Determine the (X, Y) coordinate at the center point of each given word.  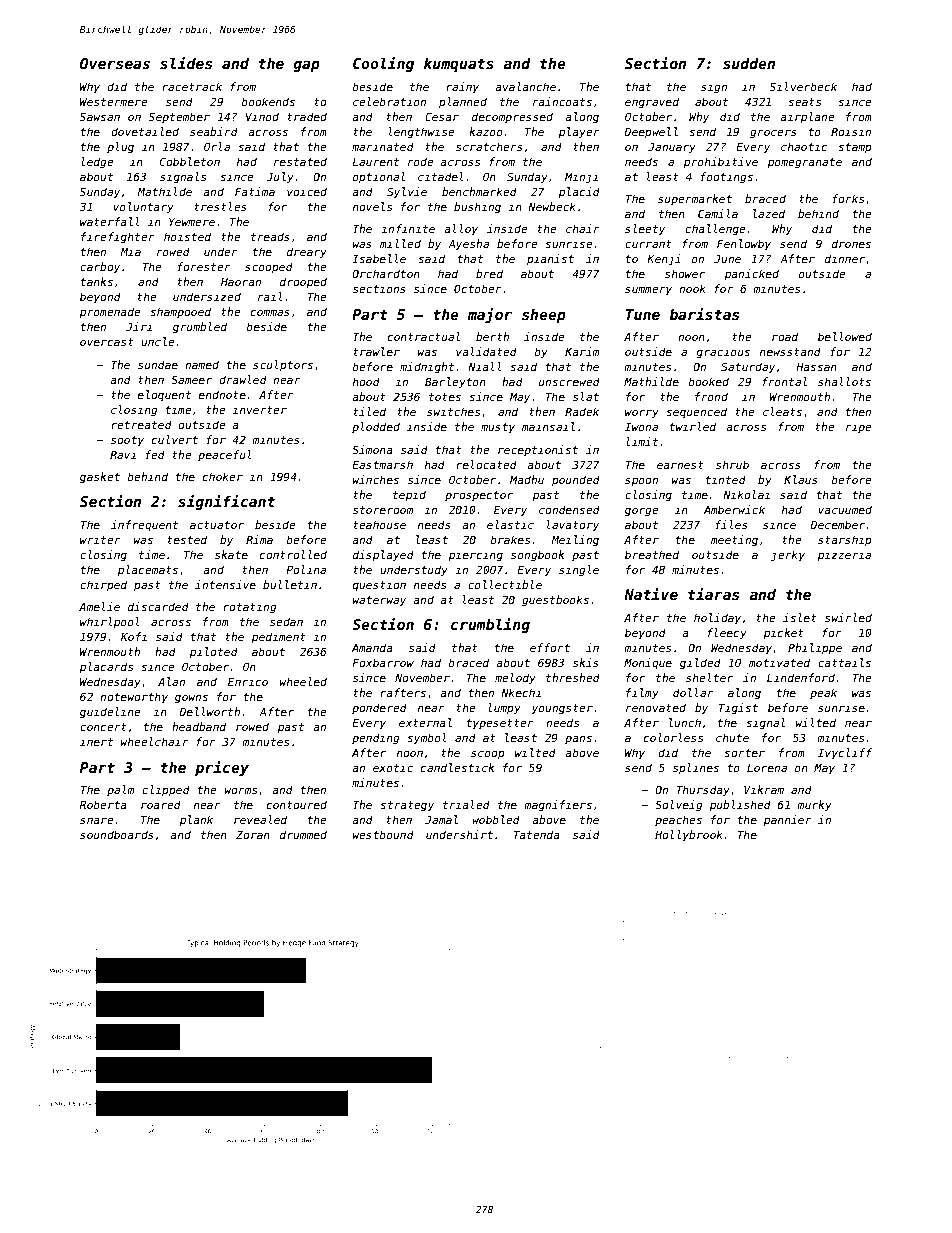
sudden (749, 63)
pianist (550, 260)
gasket (100, 478)
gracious (723, 353)
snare (96, 820)
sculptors (283, 366)
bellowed (845, 336)
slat (586, 396)
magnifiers (558, 806)
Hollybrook (689, 836)
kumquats (459, 64)
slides (186, 63)
